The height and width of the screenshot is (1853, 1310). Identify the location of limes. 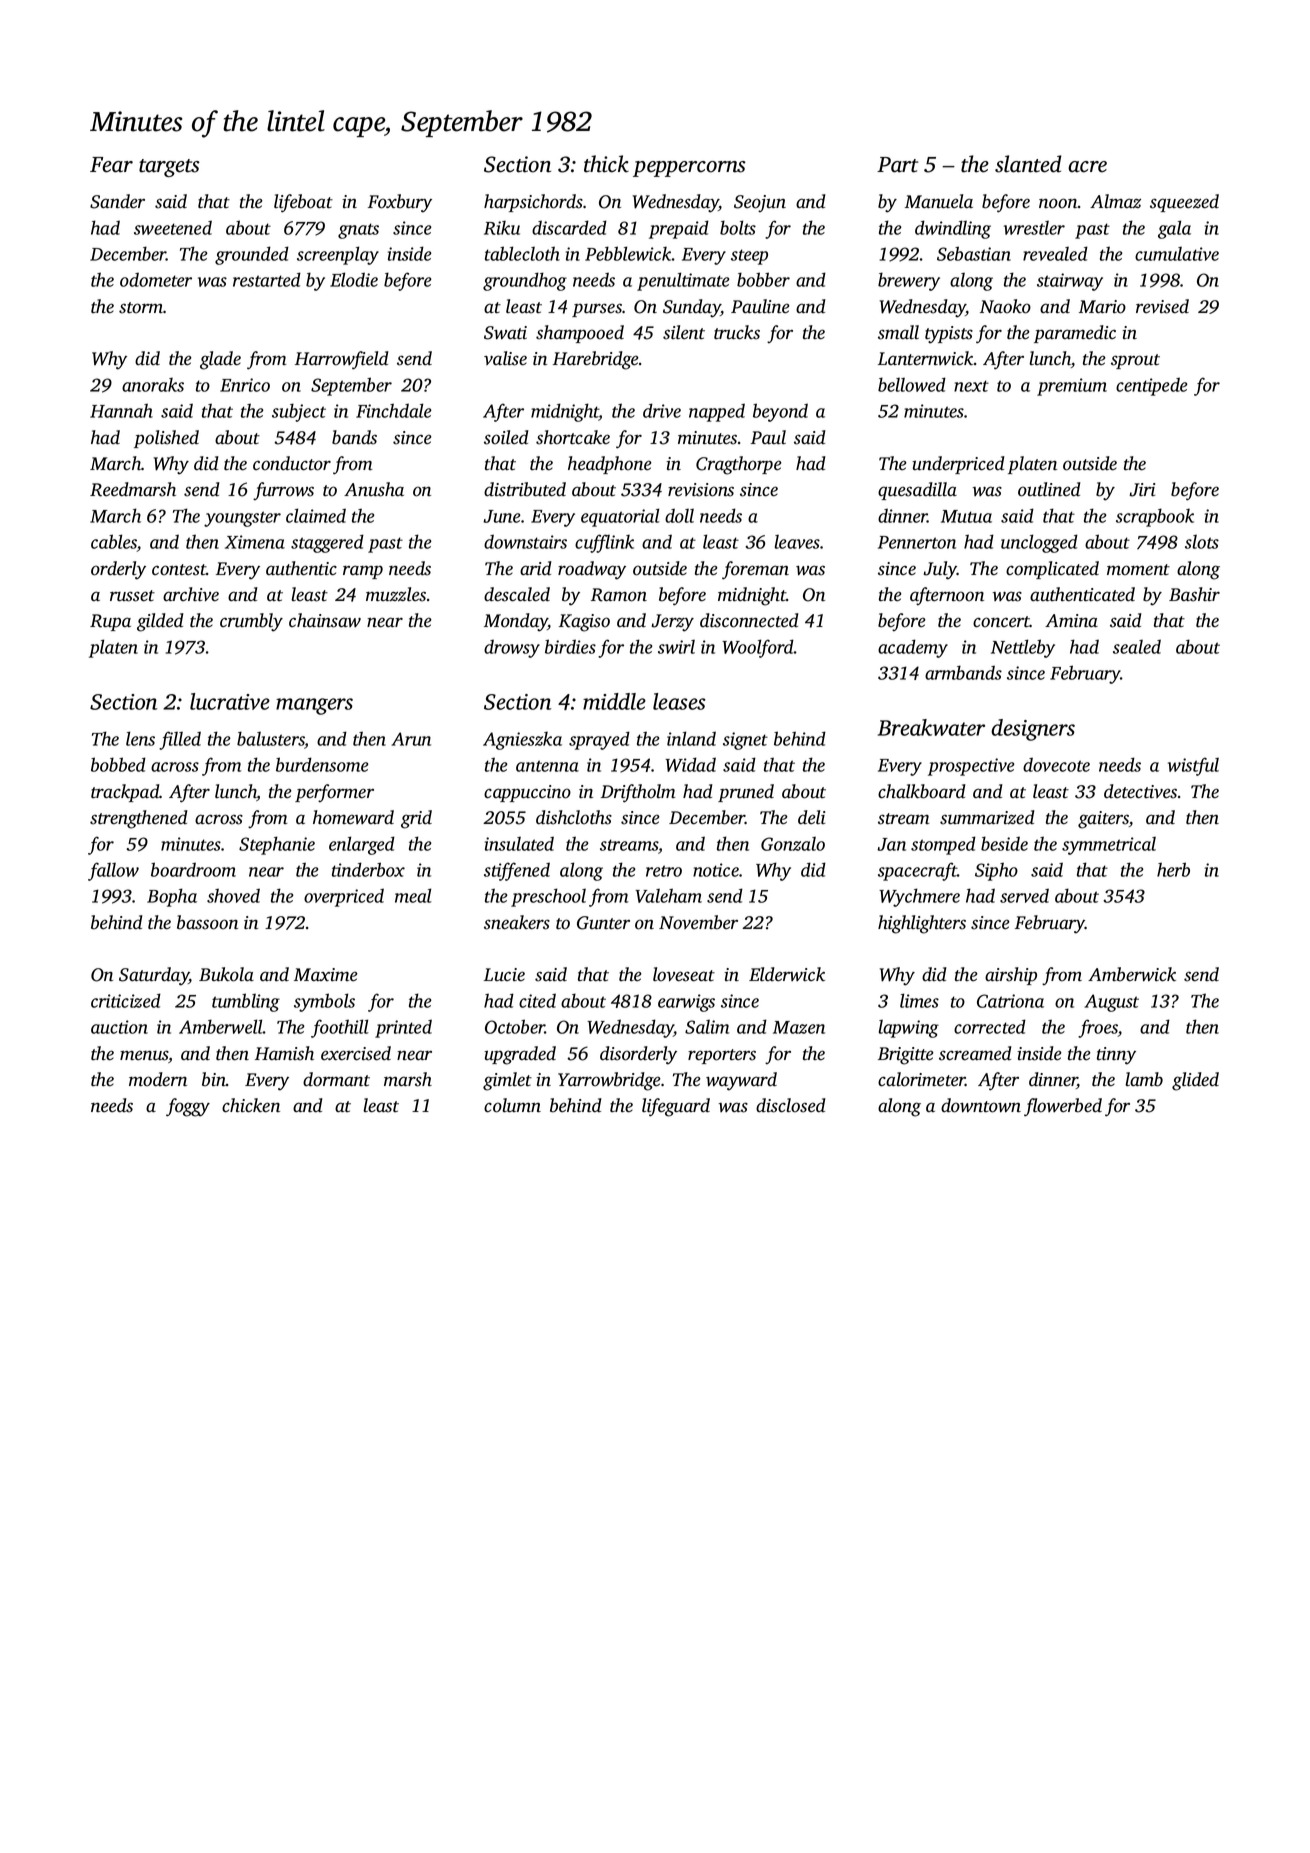
(919, 1000).
